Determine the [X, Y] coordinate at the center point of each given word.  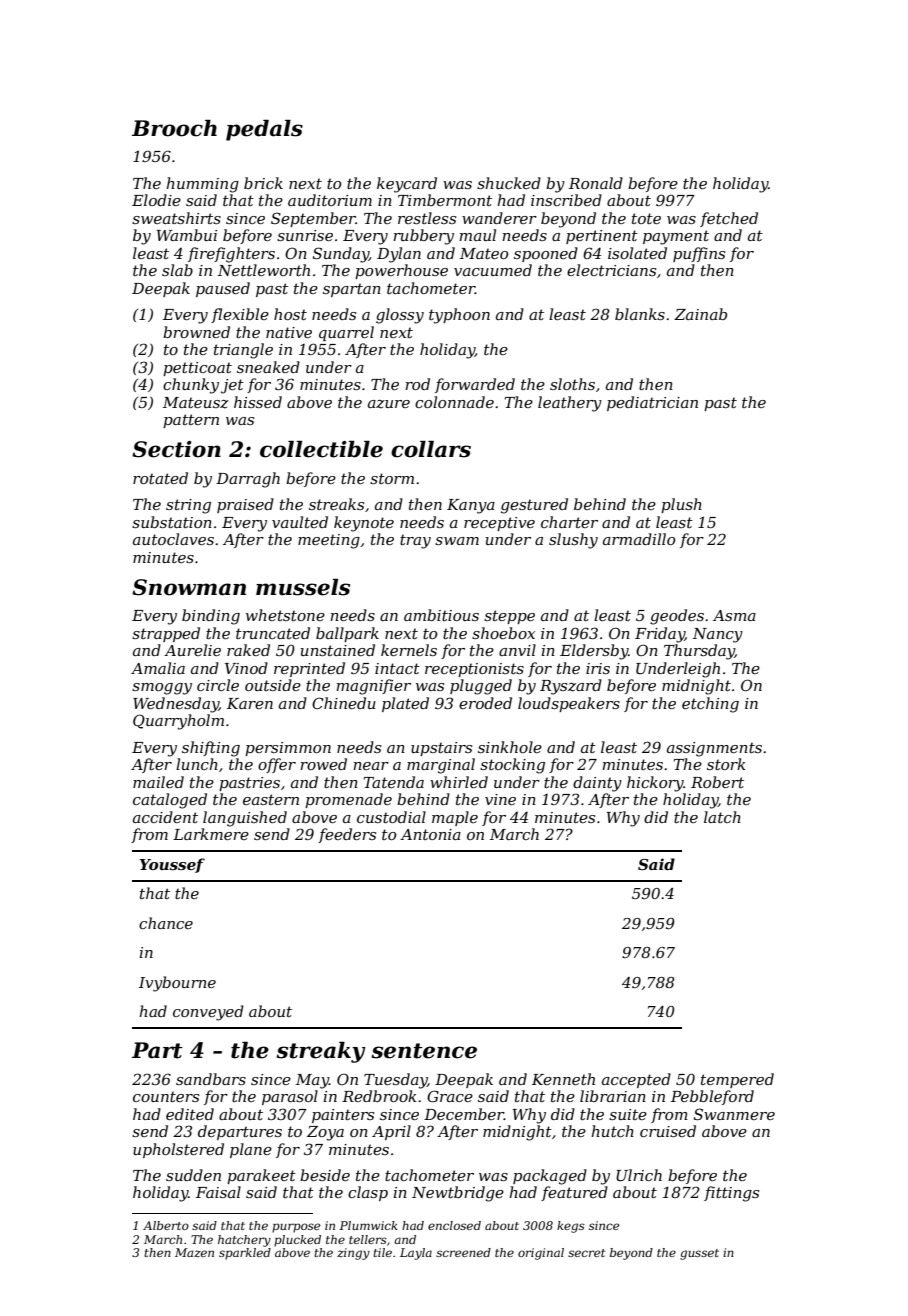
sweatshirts [176, 218]
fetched [729, 219]
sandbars [211, 1079]
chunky [191, 386]
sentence [424, 1051]
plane [251, 1150]
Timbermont [445, 200]
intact [397, 668]
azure [389, 404]
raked [248, 650]
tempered [737, 1080]
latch [722, 817]
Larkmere [211, 834]
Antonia [430, 834]
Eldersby [594, 652]
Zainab [700, 314]
